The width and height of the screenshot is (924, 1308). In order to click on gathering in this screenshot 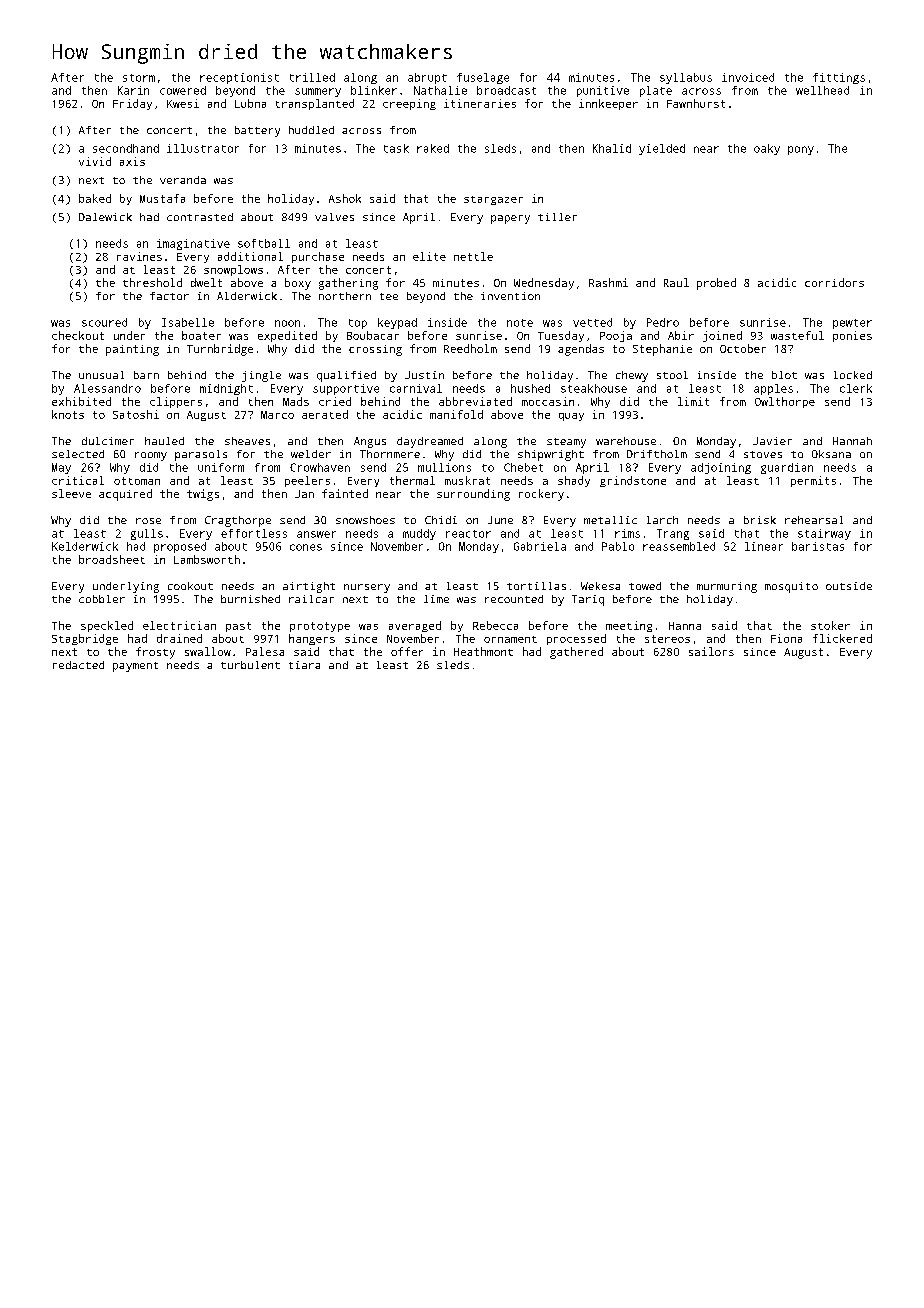, I will do `click(348, 284)`.
